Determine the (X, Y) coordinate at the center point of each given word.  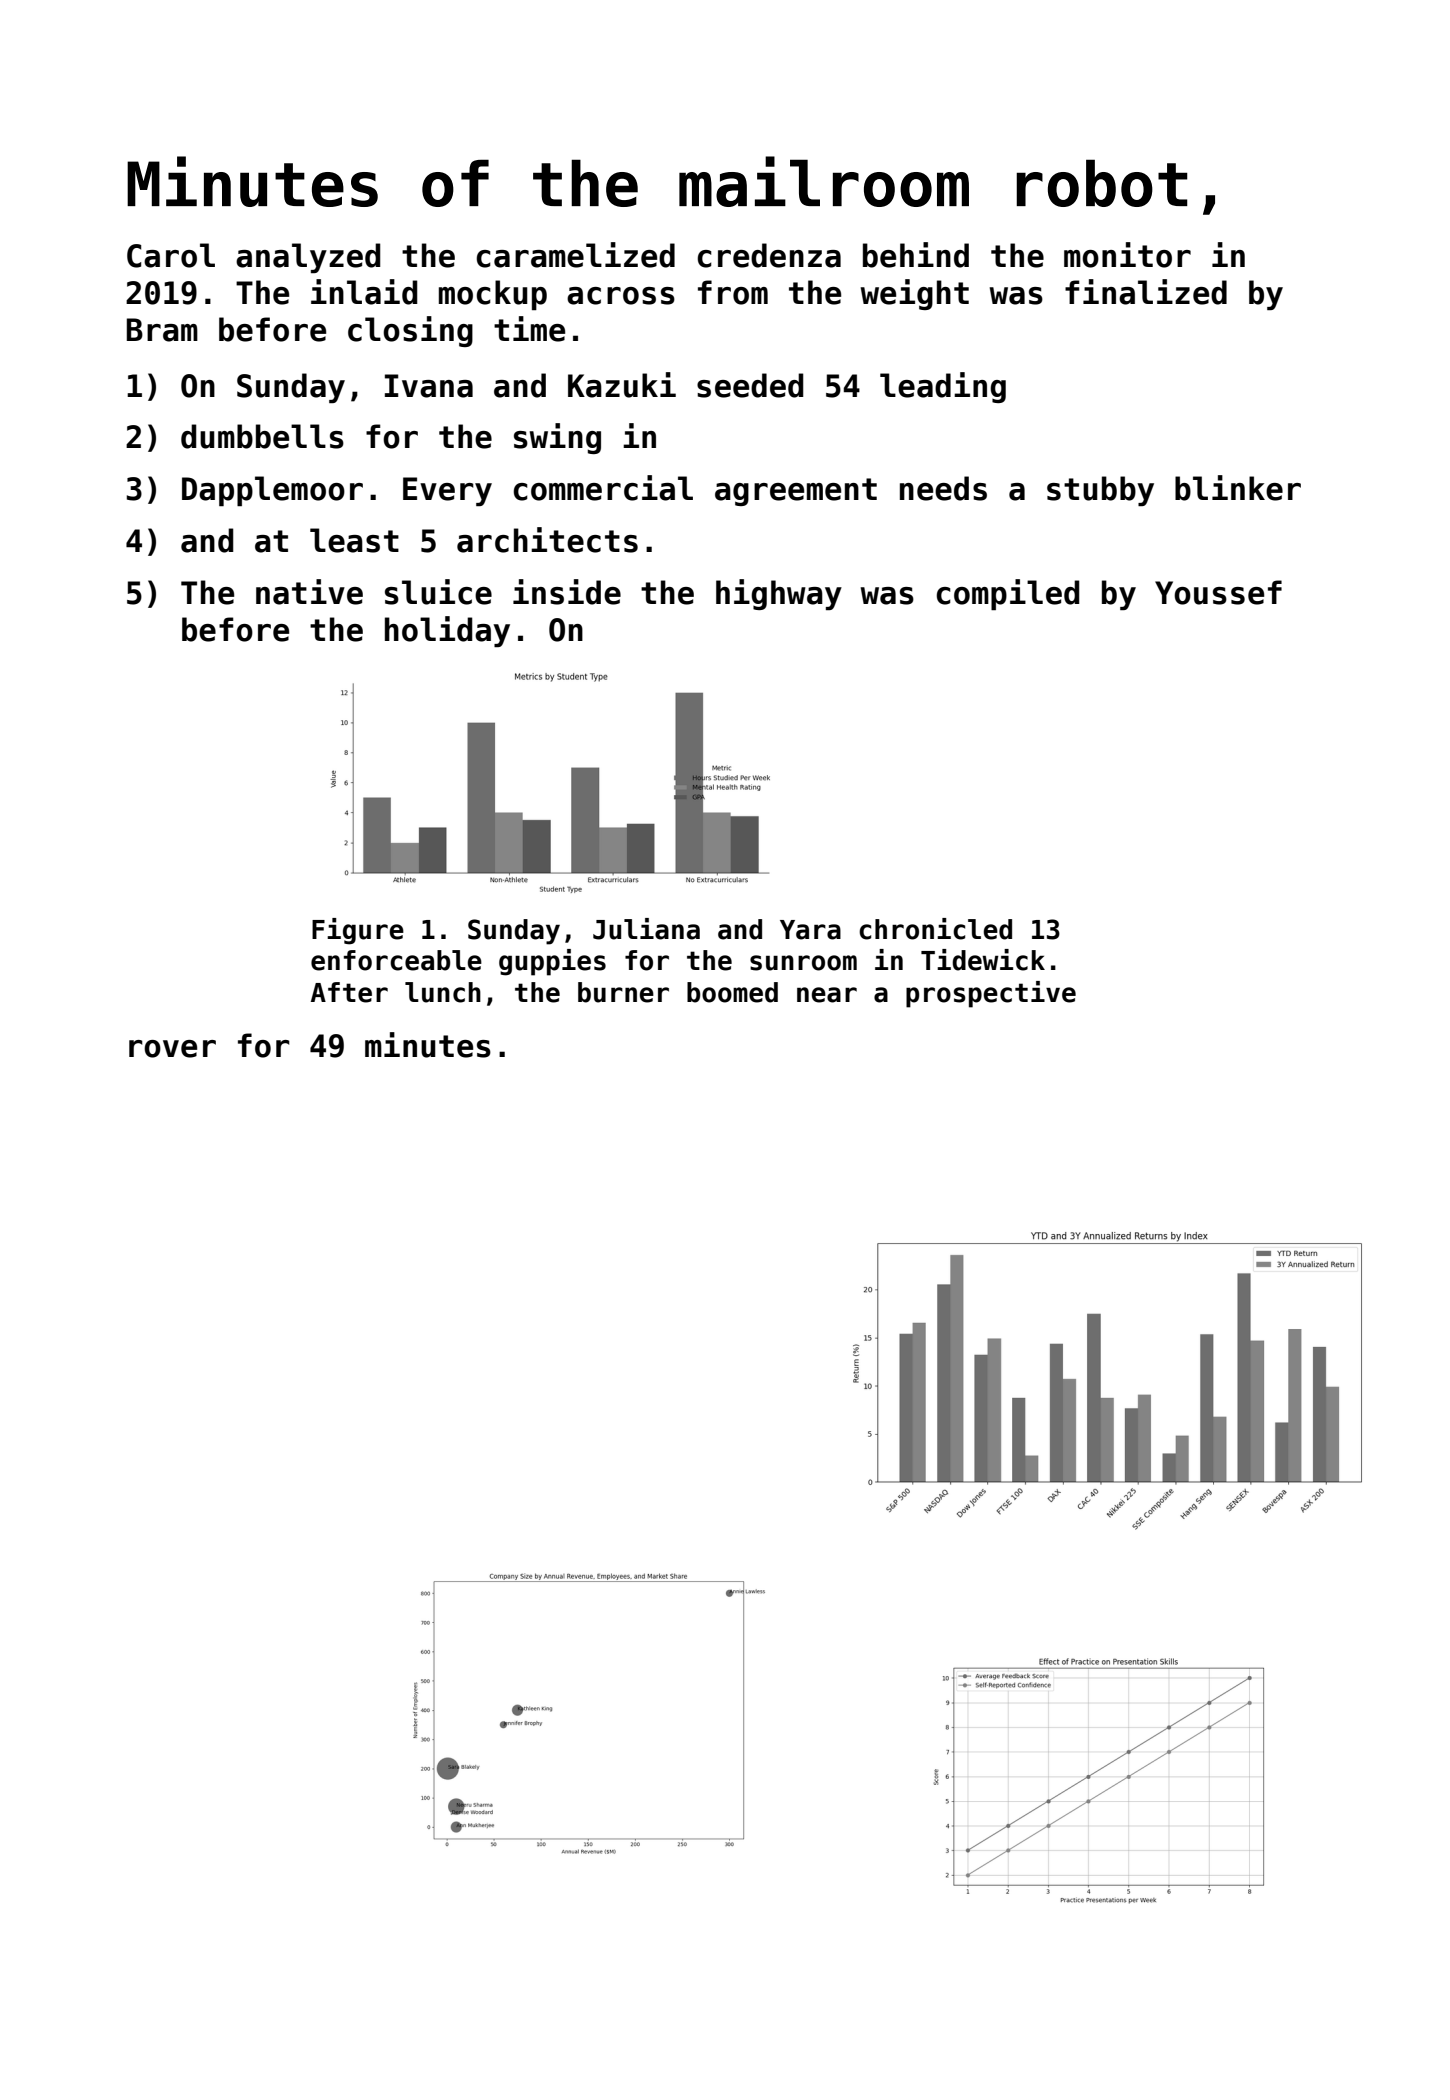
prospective (991, 994)
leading (943, 387)
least (354, 540)
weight (915, 294)
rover (172, 1049)
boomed (732, 992)
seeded (750, 385)
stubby (1100, 491)
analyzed (308, 258)
